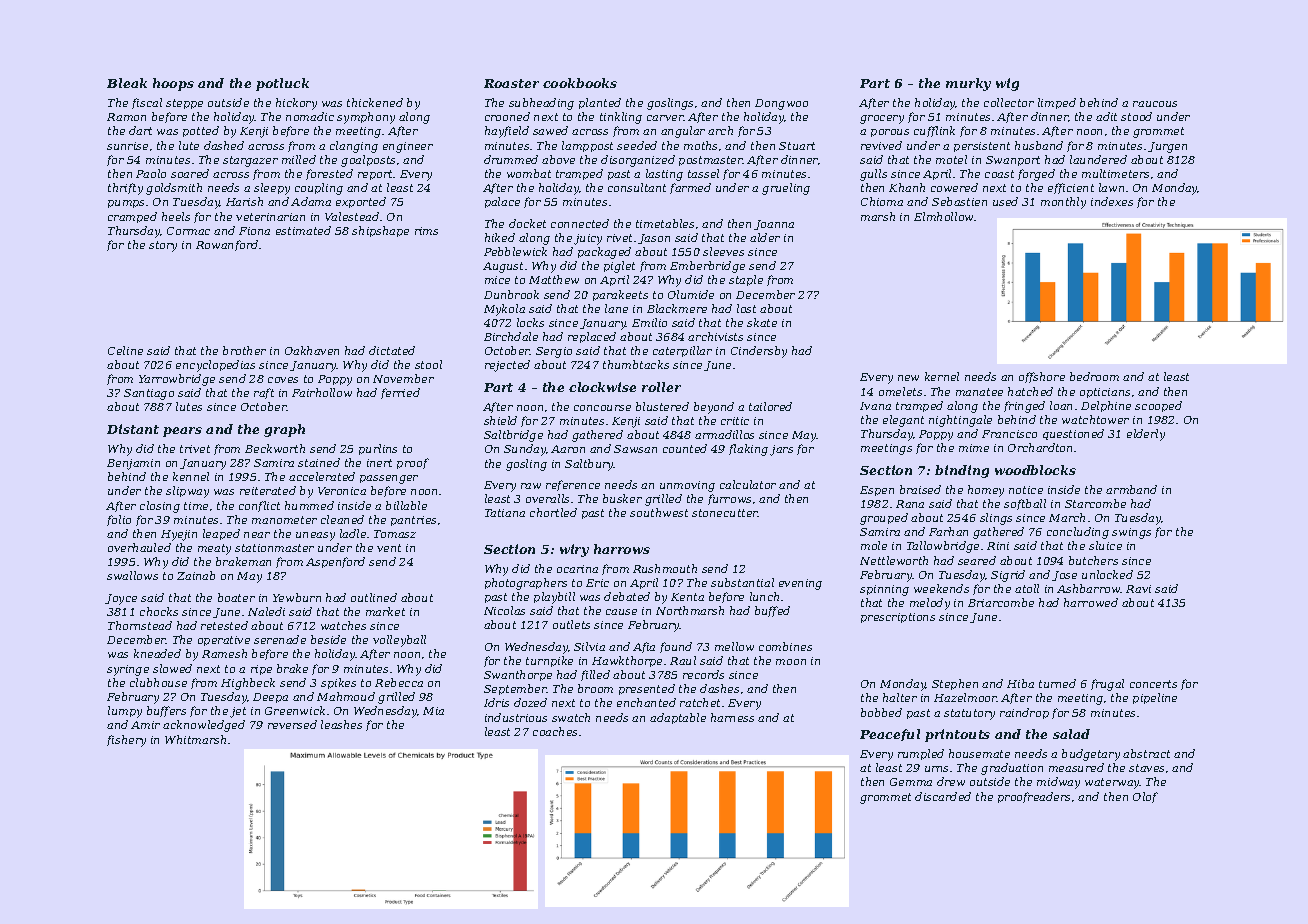 The height and width of the document is (924, 1308). I want to click on bedroom, so click(1094, 376).
